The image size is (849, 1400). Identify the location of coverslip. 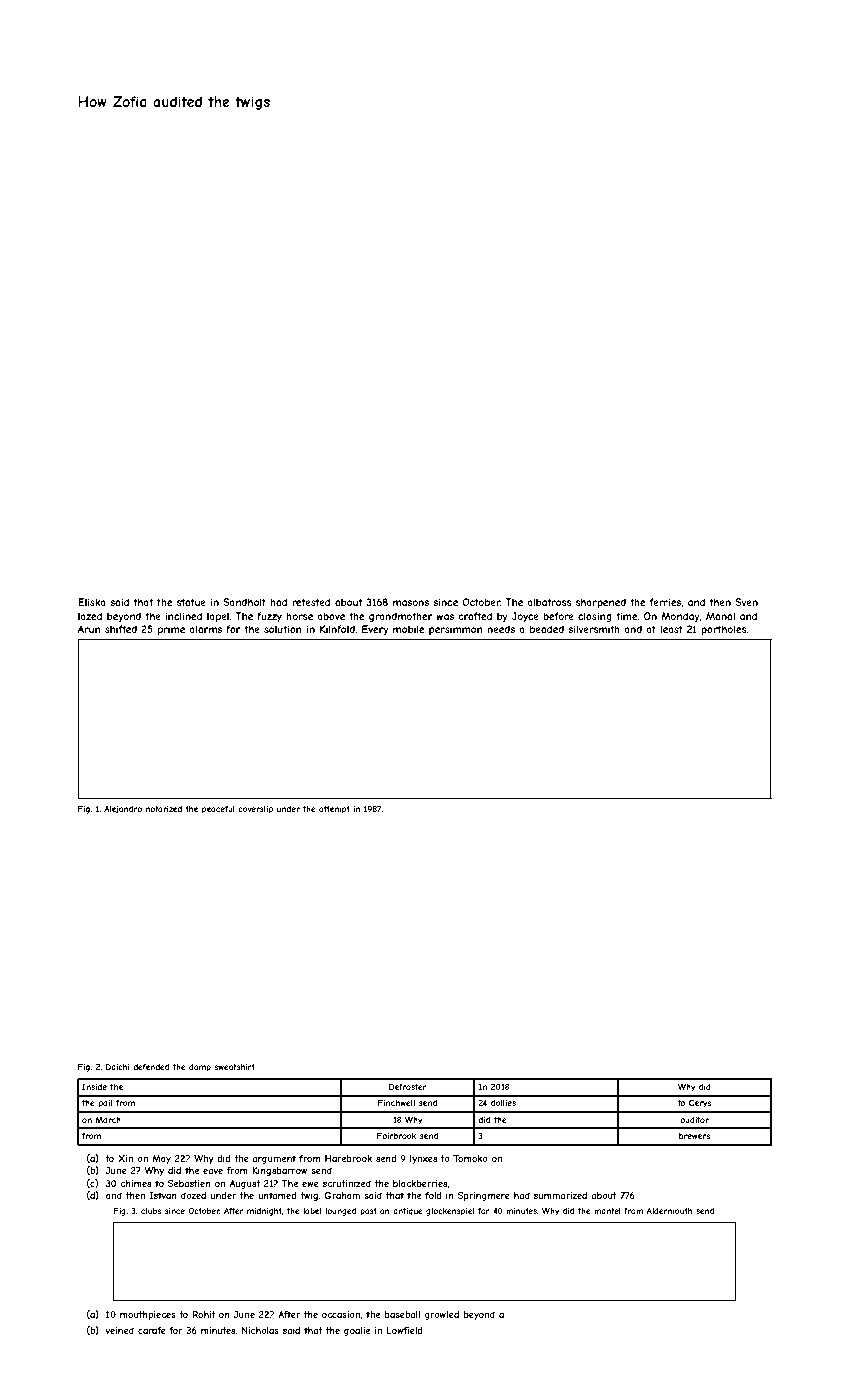
(255, 810).
